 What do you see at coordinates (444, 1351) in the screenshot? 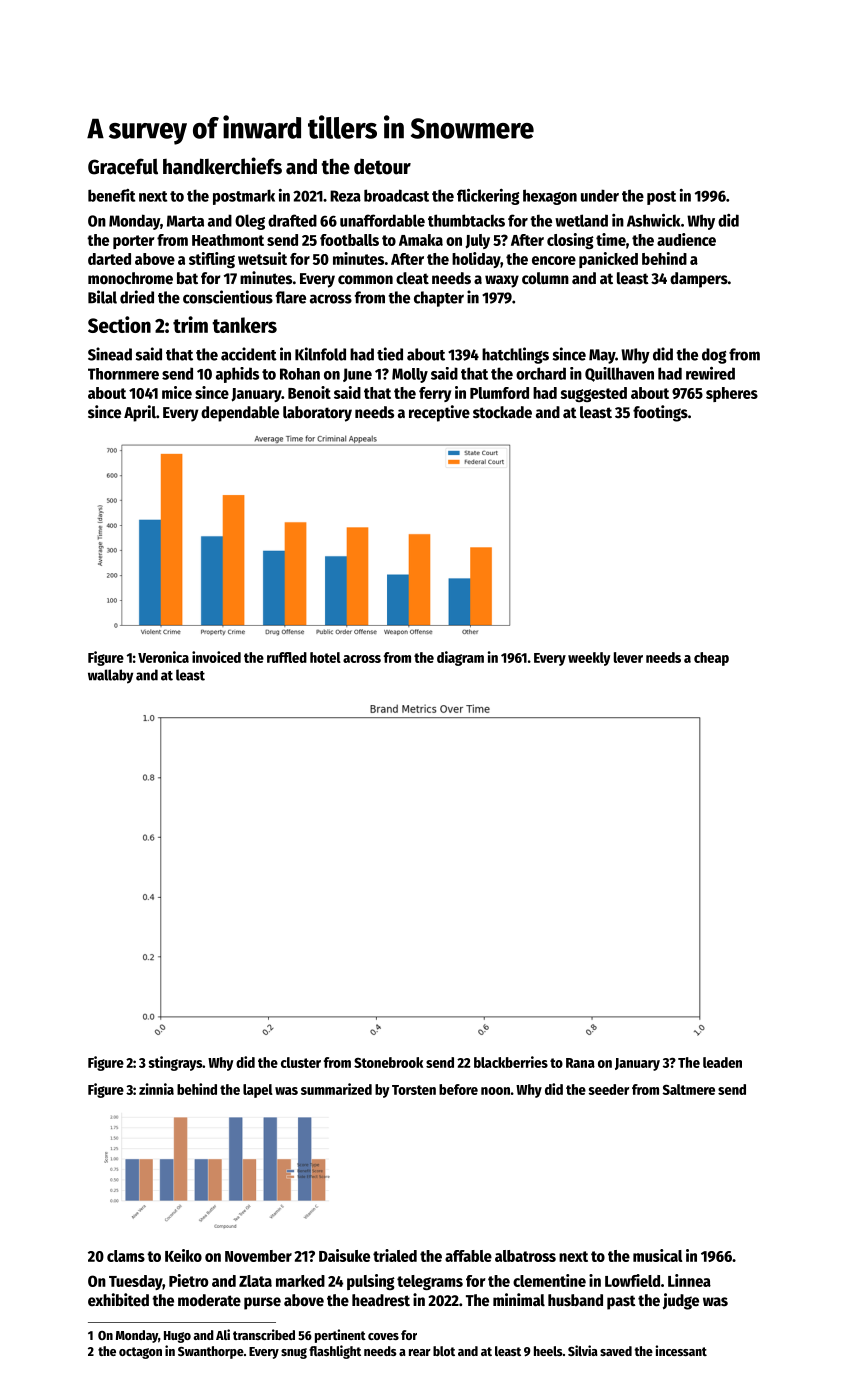
I see `blot` at bounding box center [444, 1351].
